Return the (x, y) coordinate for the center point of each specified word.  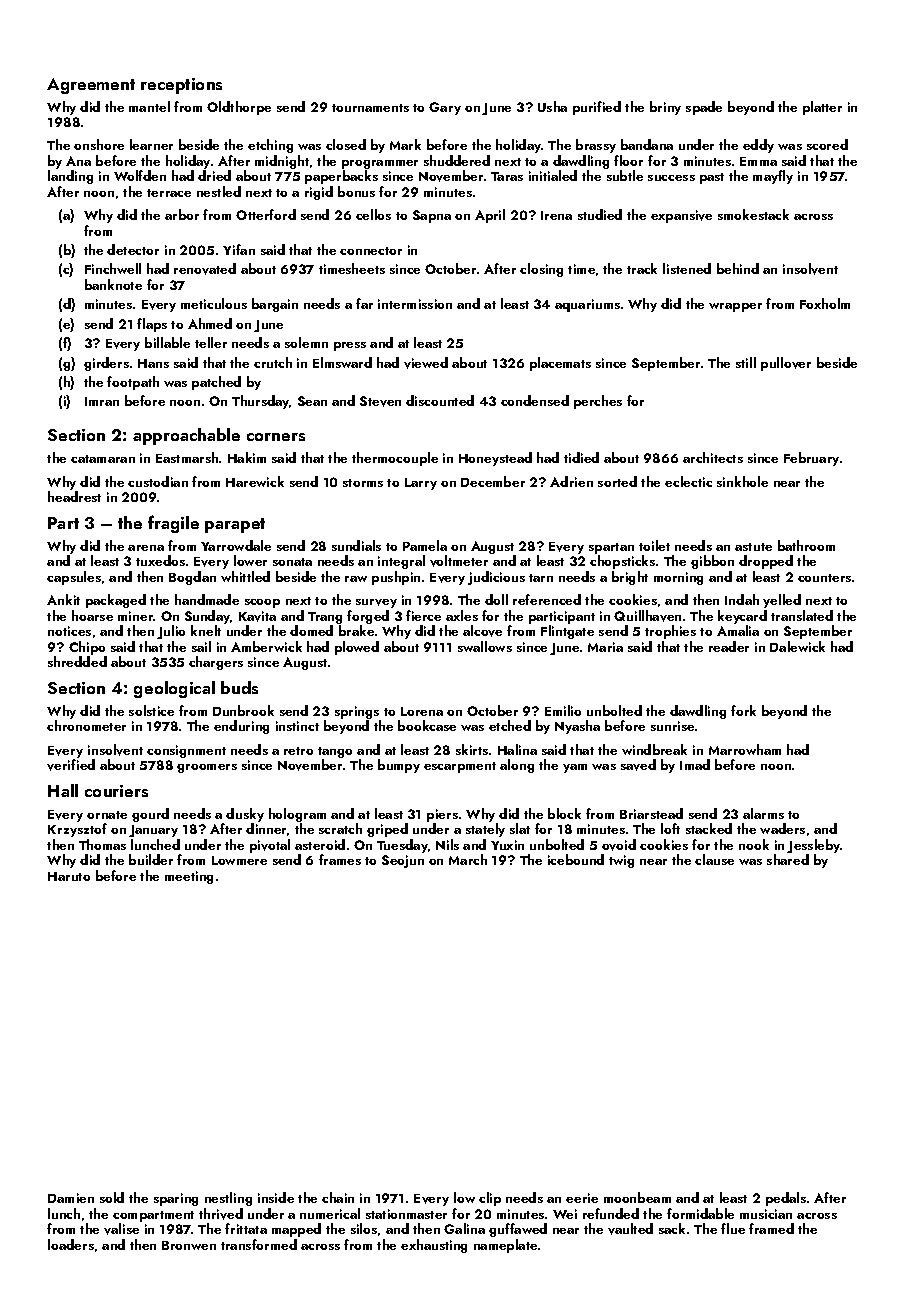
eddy (758, 146)
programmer (380, 164)
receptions (181, 86)
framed (771, 1228)
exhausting (434, 1246)
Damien (71, 1198)
